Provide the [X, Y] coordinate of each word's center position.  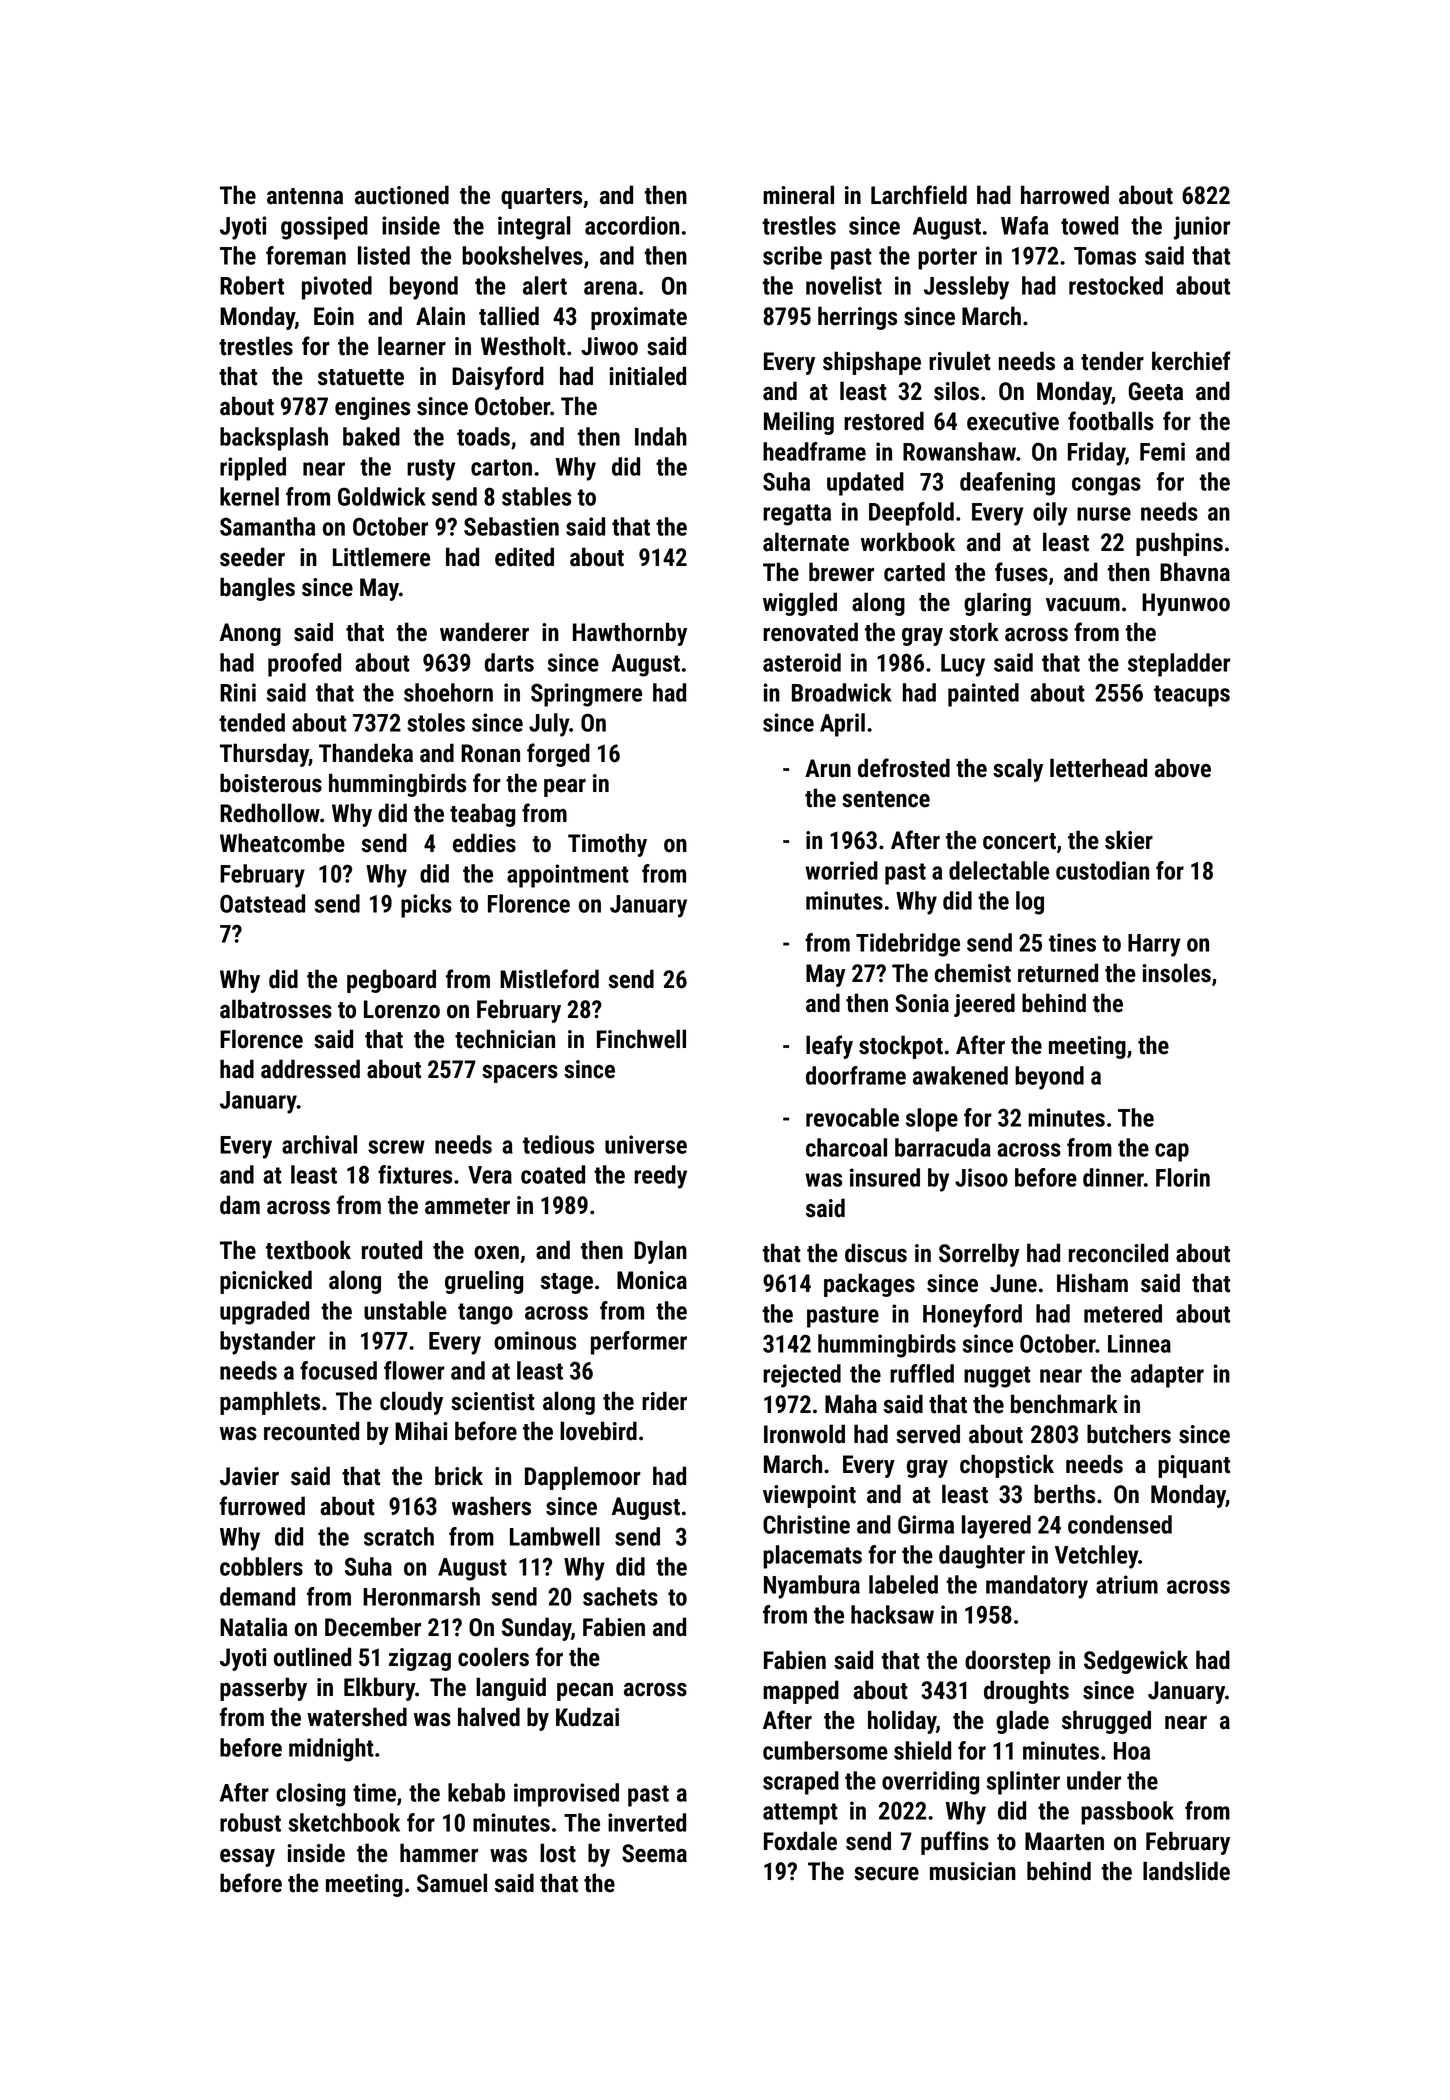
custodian [1102, 870]
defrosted [904, 768]
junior [1202, 228]
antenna [305, 196]
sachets [620, 1596]
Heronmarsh [421, 1596]
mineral [798, 195]
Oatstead [262, 903]
